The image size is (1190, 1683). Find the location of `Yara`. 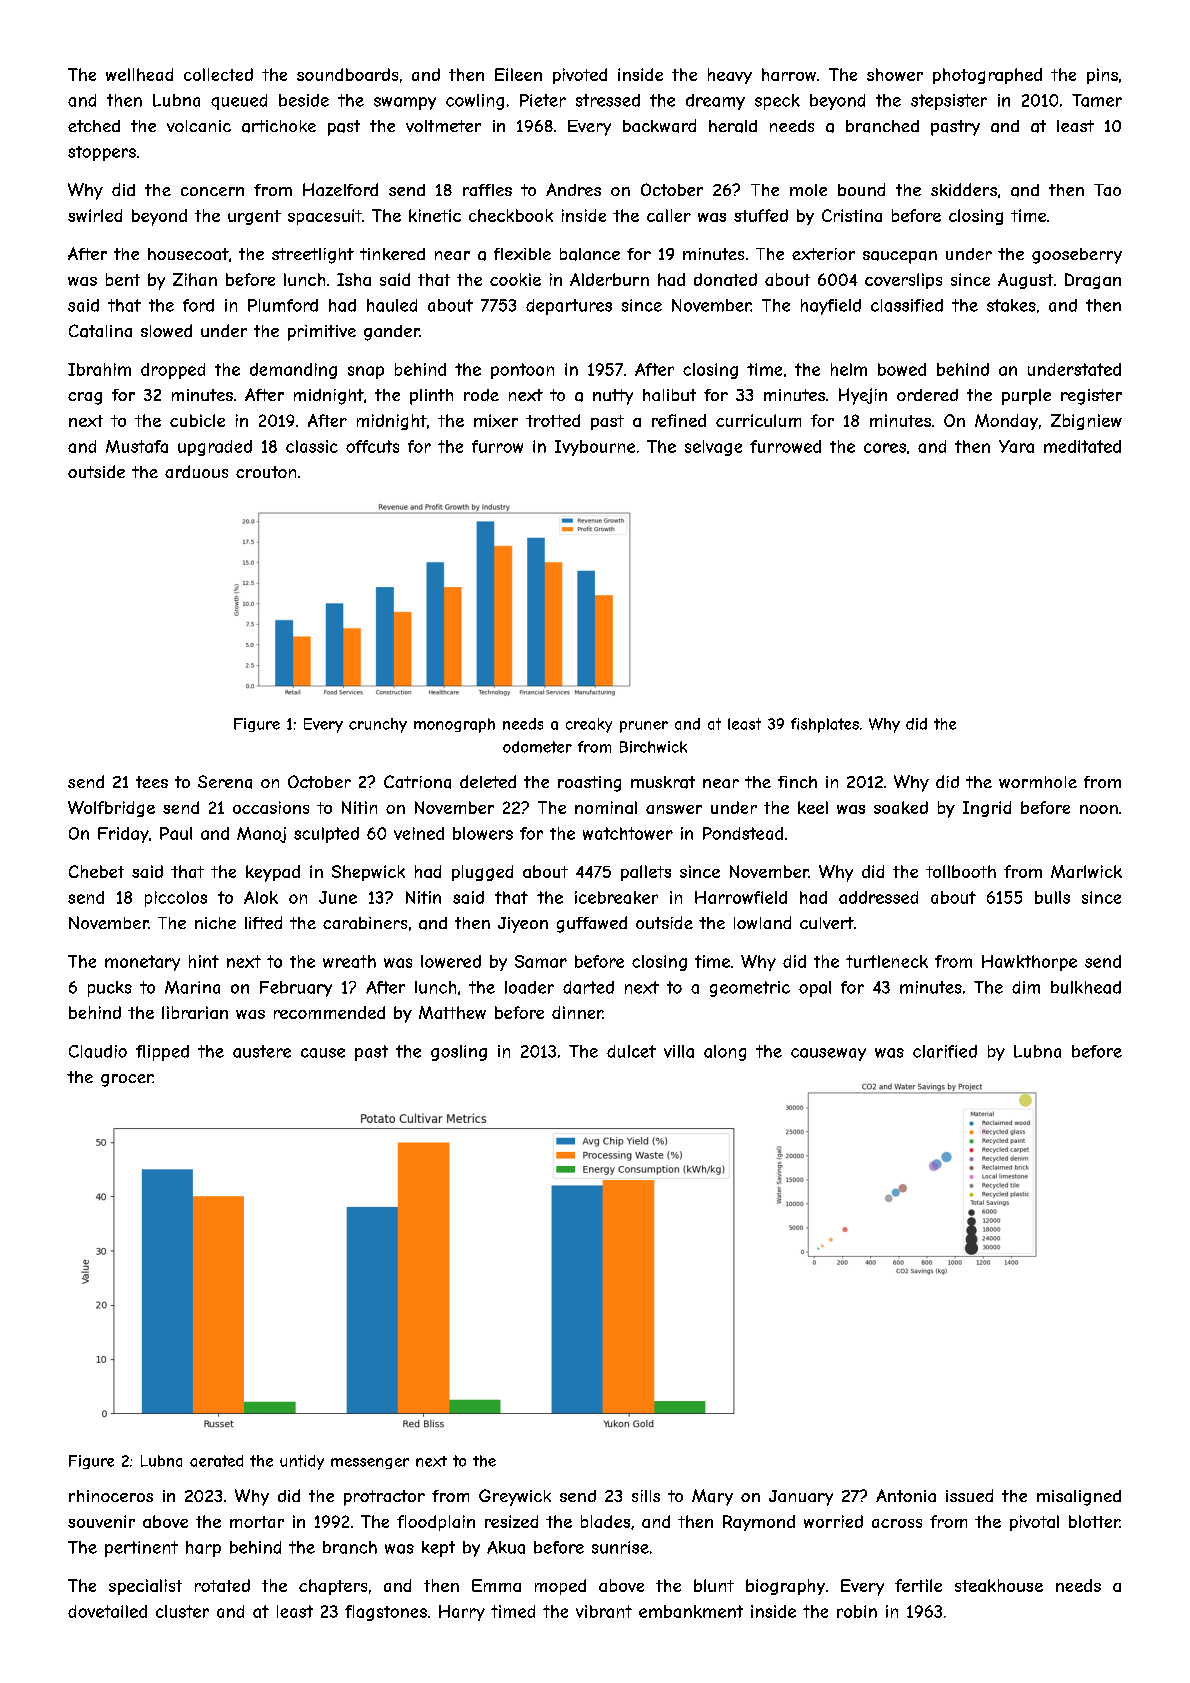

Yara is located at coordinates (1016, 446).
